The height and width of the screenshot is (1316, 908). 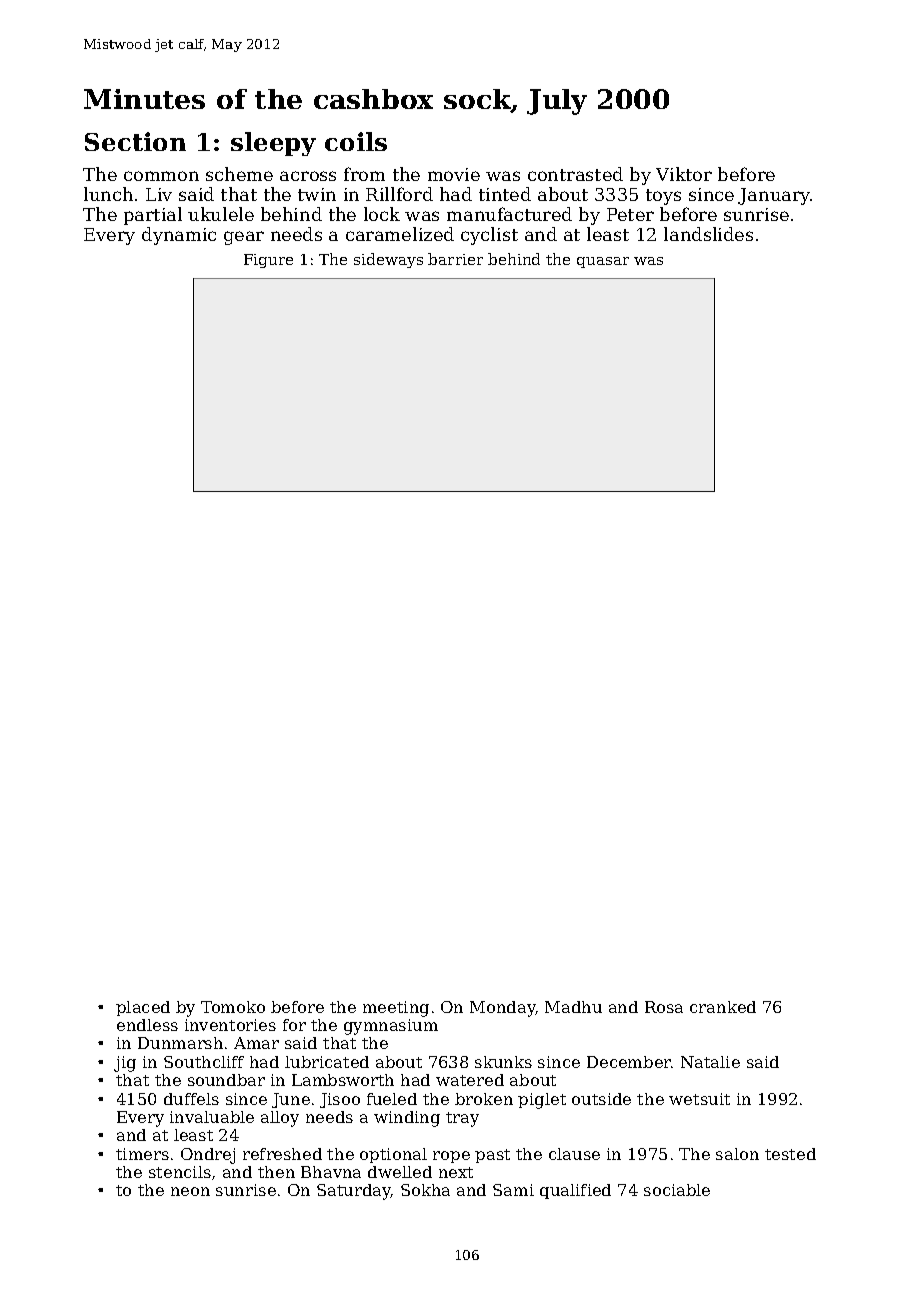 I want to click on Monday, so click(x=503, y=1009).
